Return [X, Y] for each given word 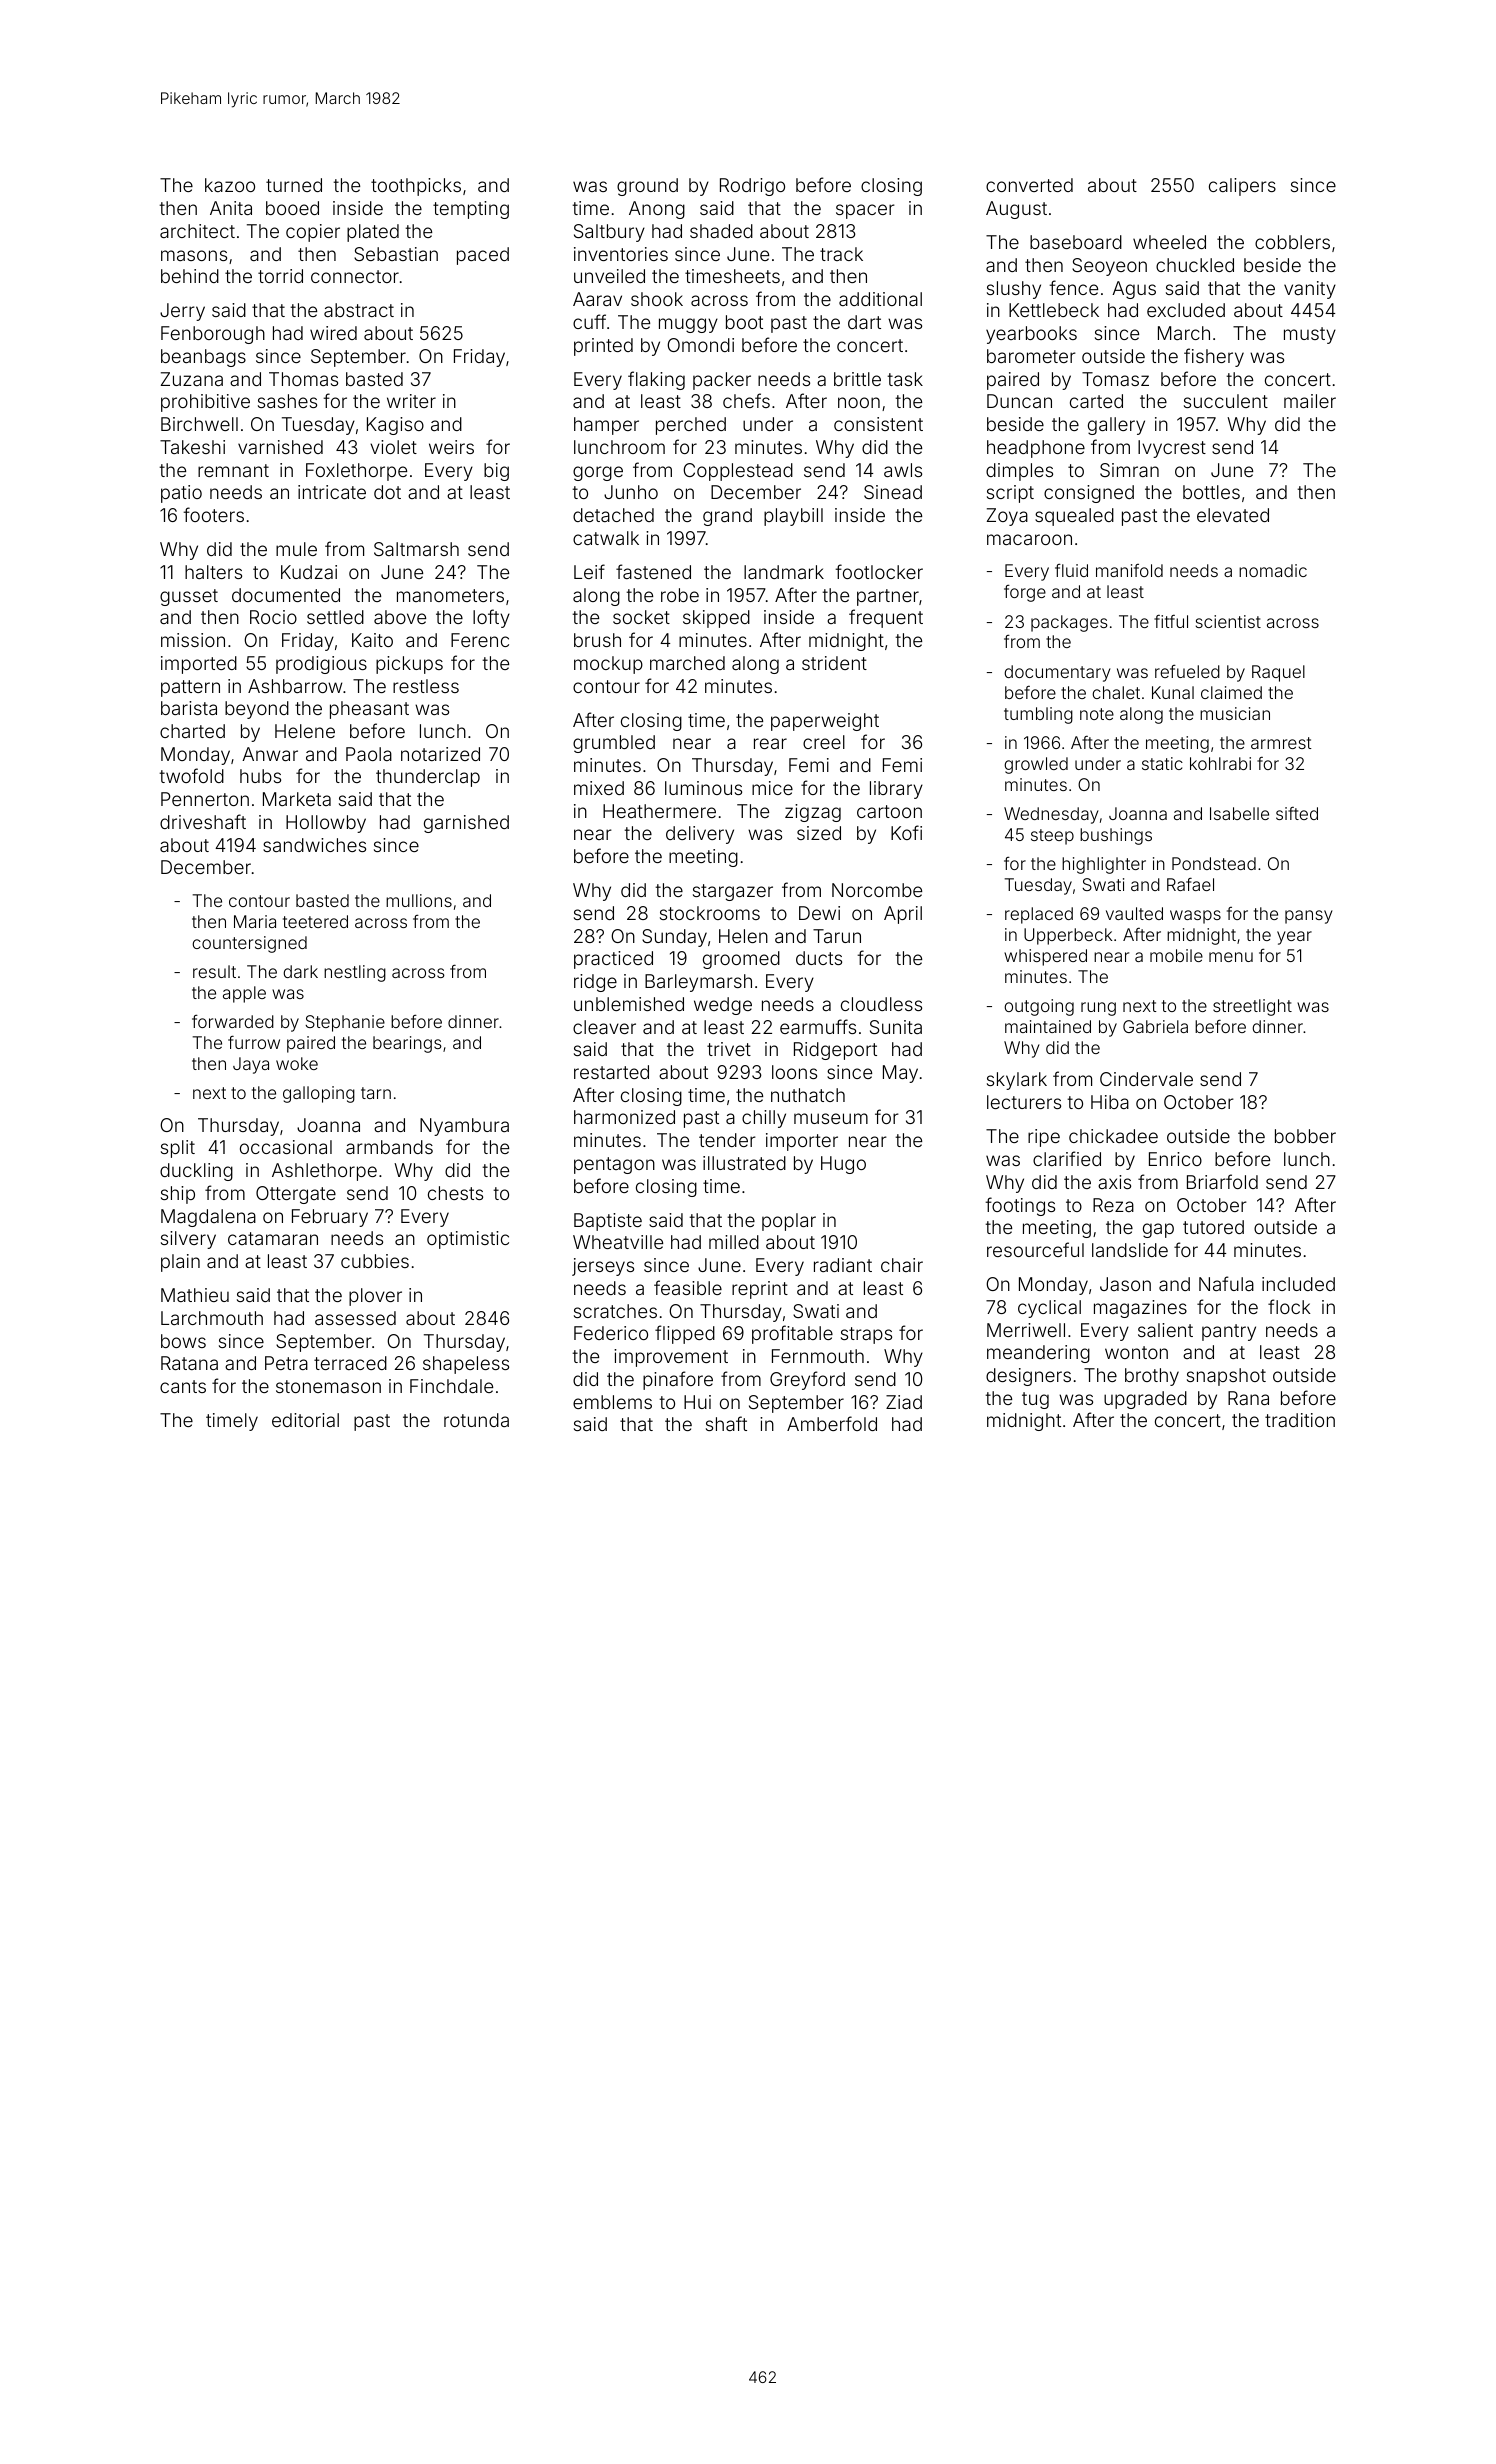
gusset [189, 597]
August [1016, 210]
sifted [1297, 813]
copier [313, 233]
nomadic [1273, 570]
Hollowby [326, 824]
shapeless [466, 1365]
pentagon [614, 1165]
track [841, 254]
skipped [716, 619]
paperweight [825, 722]
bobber [1305, 1136]
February [330, 1218]
